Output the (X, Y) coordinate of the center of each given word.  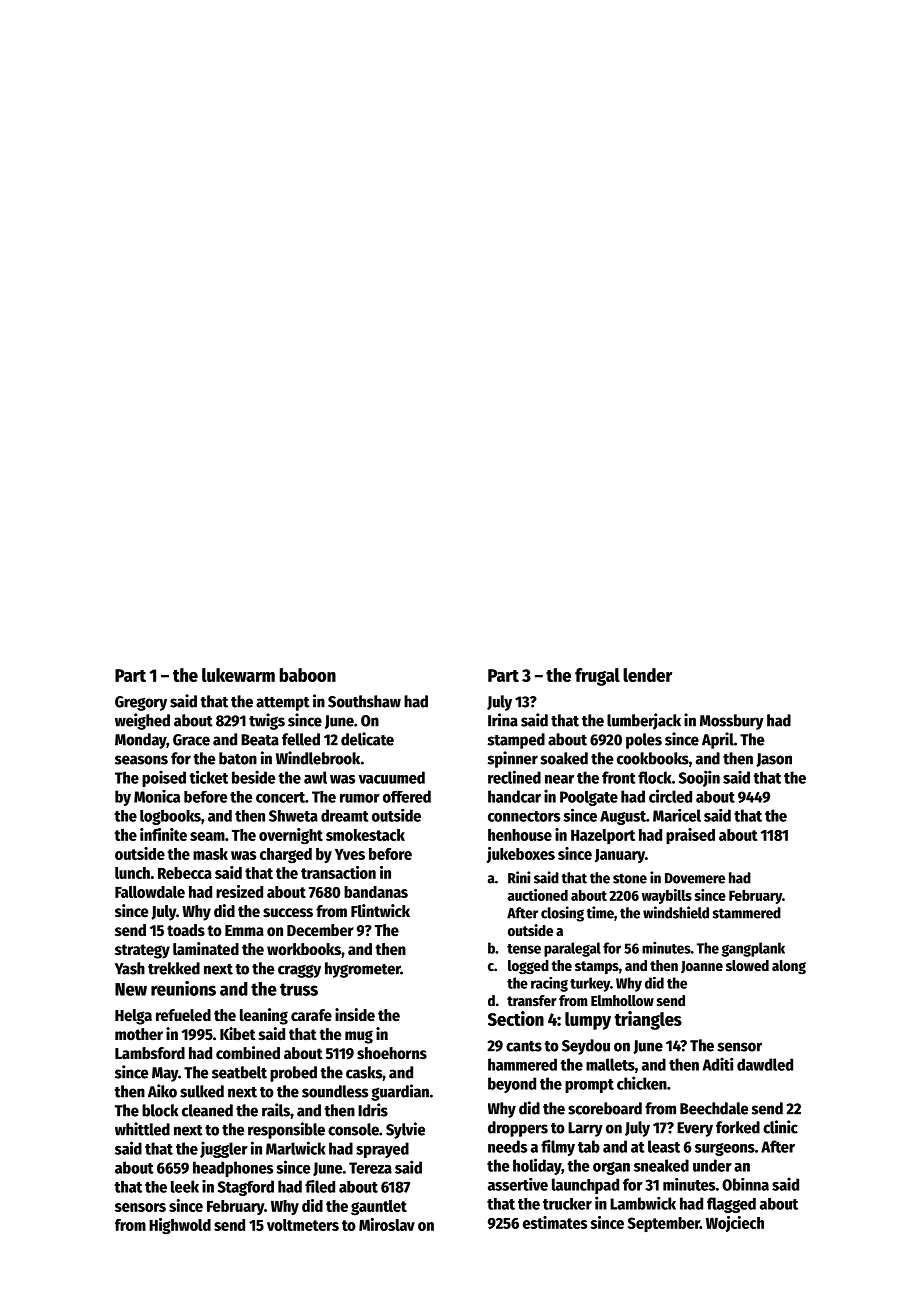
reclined (514, 777)
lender (647, 675)
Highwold (180, 1226)
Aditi (718, 1064)
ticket (208, 777)
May (165, 1074)
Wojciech (735, 1224)
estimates (555, 1222)
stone (630, 878)
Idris (373, 1110)
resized (239, 891)
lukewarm (238, 675)
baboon (308, 675)
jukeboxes (521, 855)
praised (690, 836)
